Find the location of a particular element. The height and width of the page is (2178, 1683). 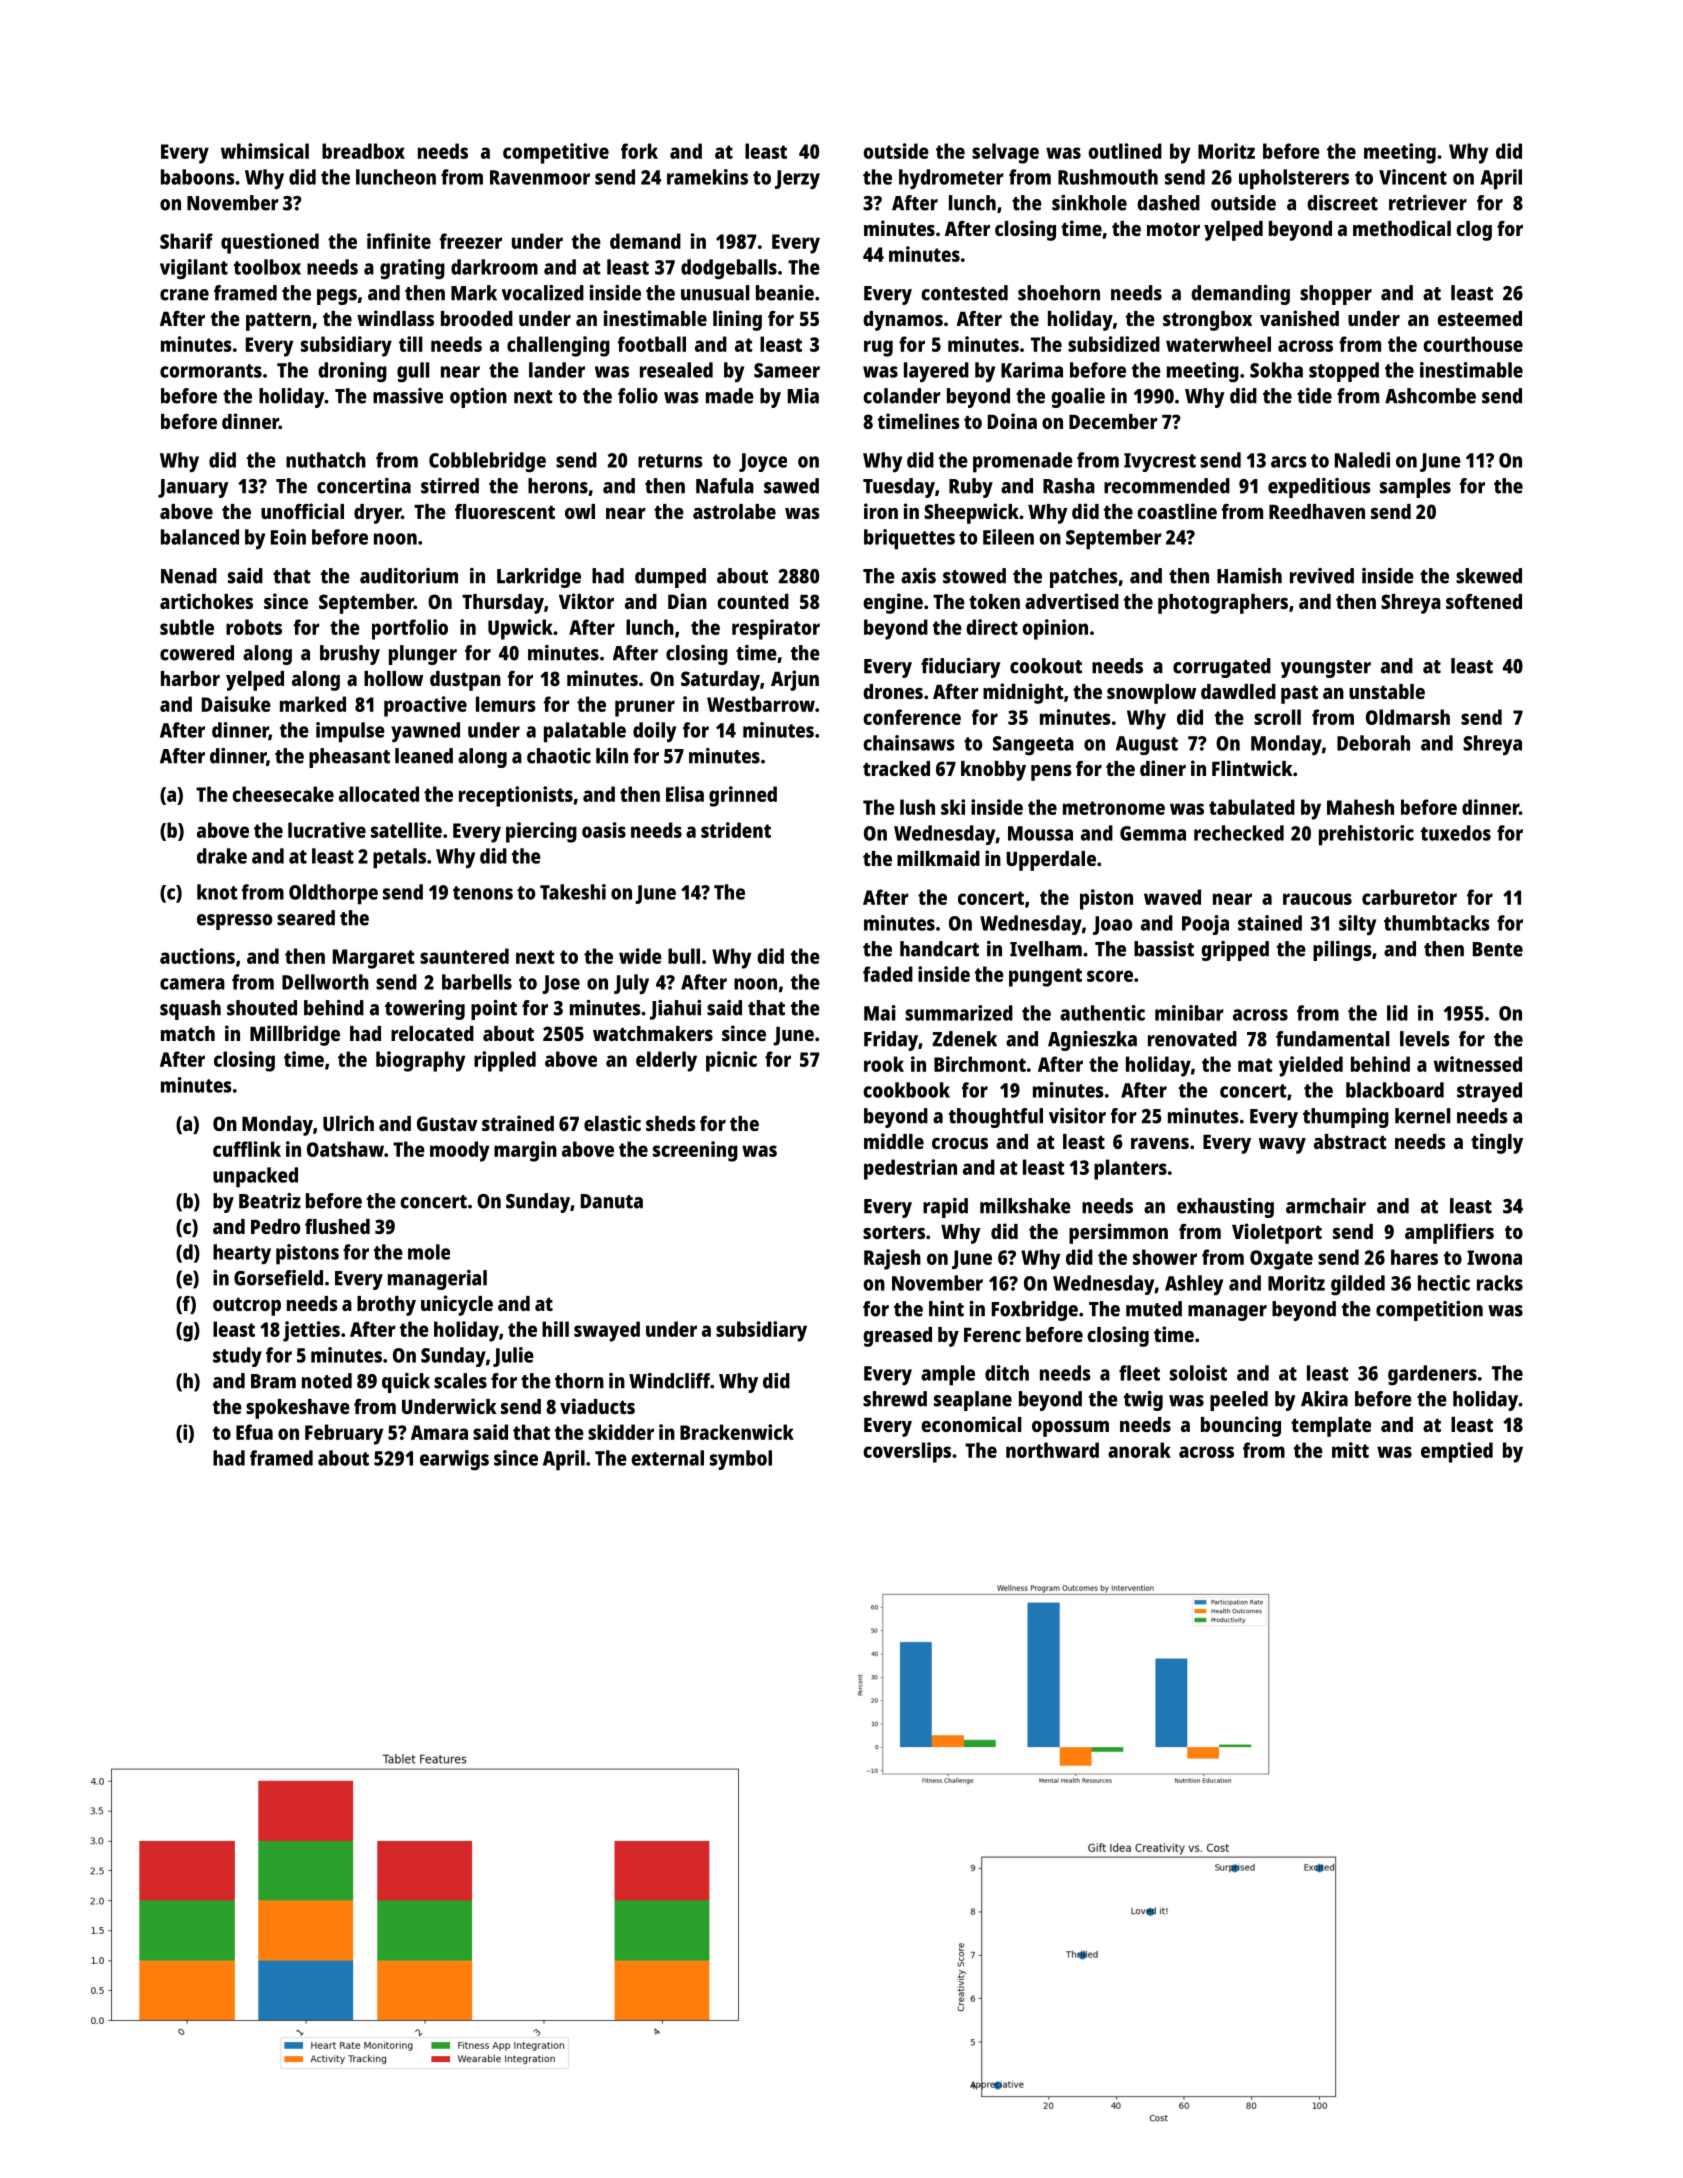

chaotic is located at coordinates (559, 756).
